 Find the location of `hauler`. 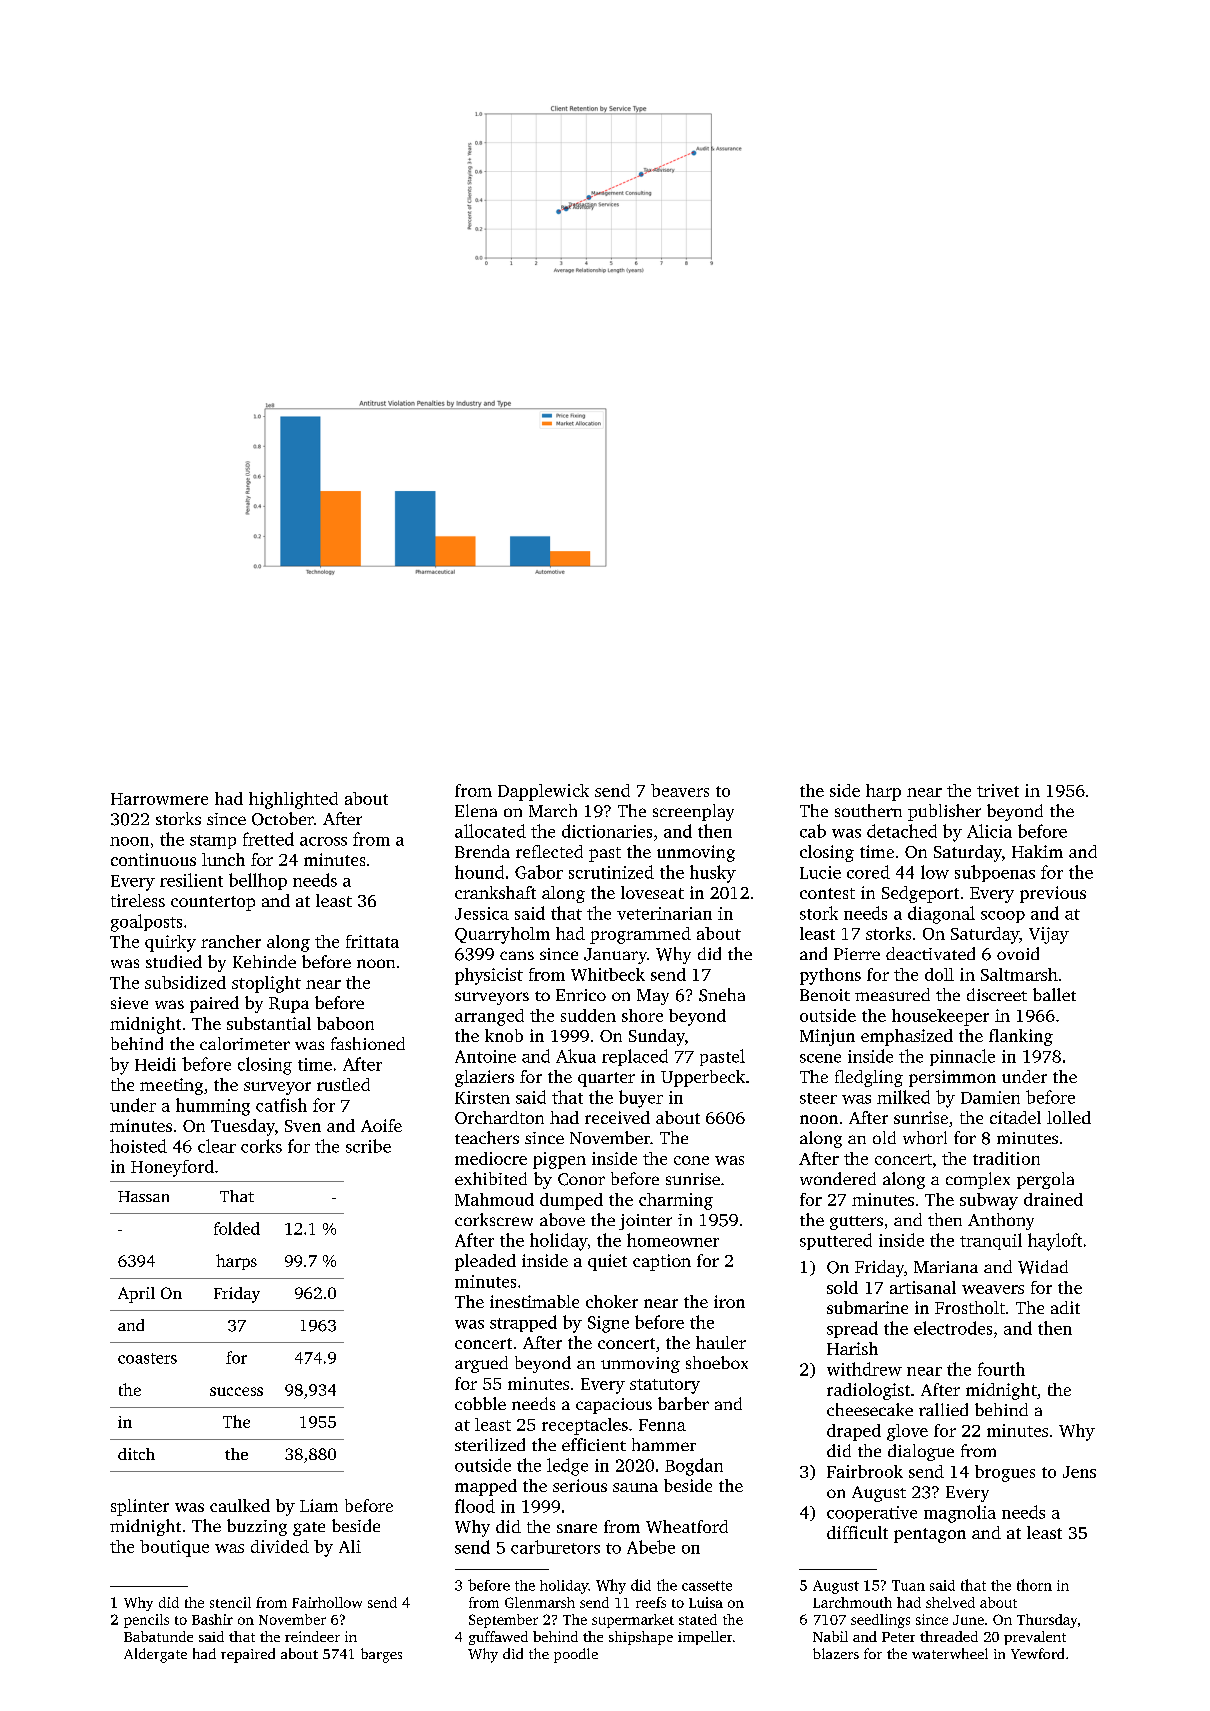

hauler is located at coordinates (721, 1342).
